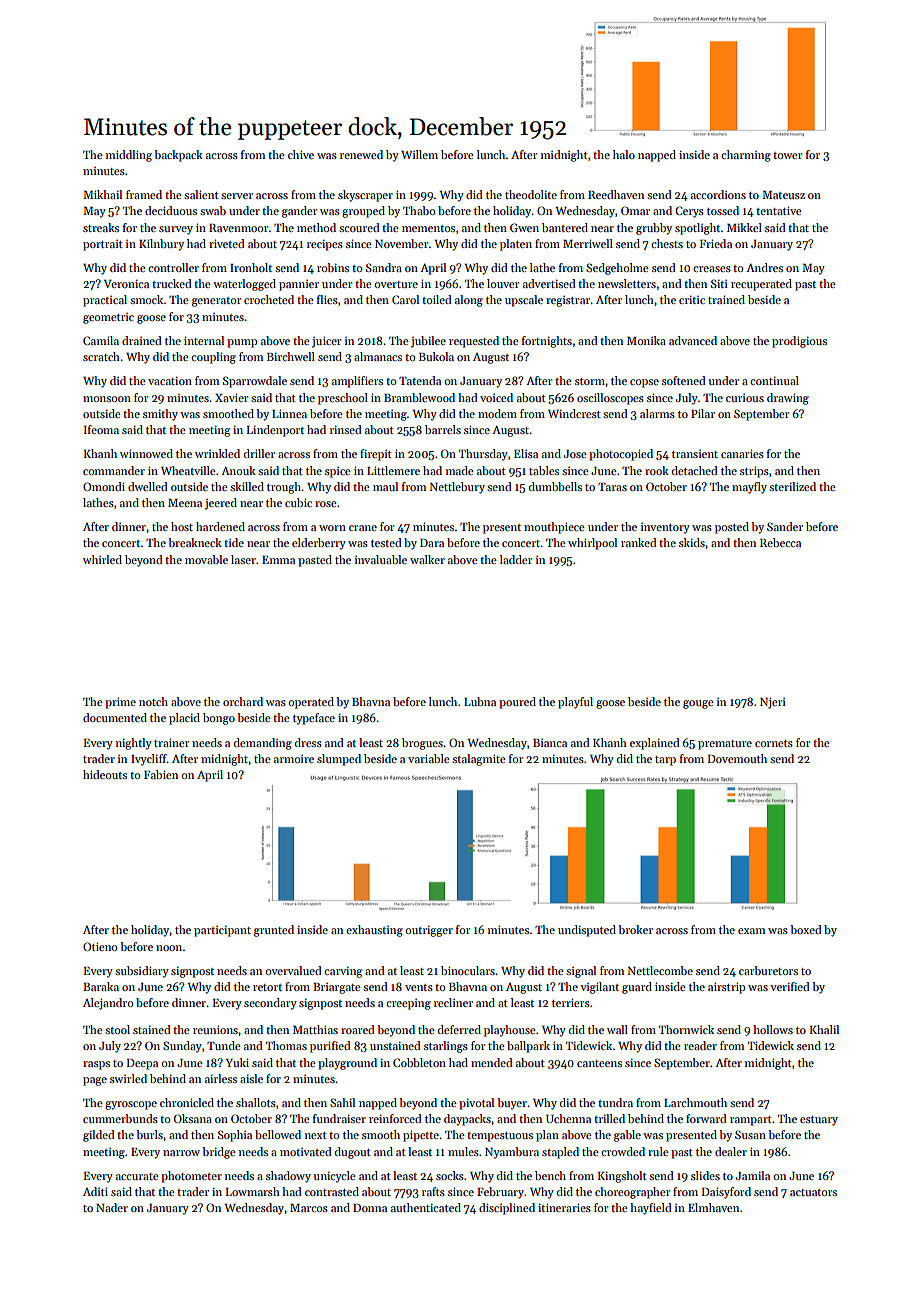 The height and width of the page is (1308, 924). What do you see at coordinates (278, 1134) in the page?
I see `bellowed` at bounding box center [278, 1134].
